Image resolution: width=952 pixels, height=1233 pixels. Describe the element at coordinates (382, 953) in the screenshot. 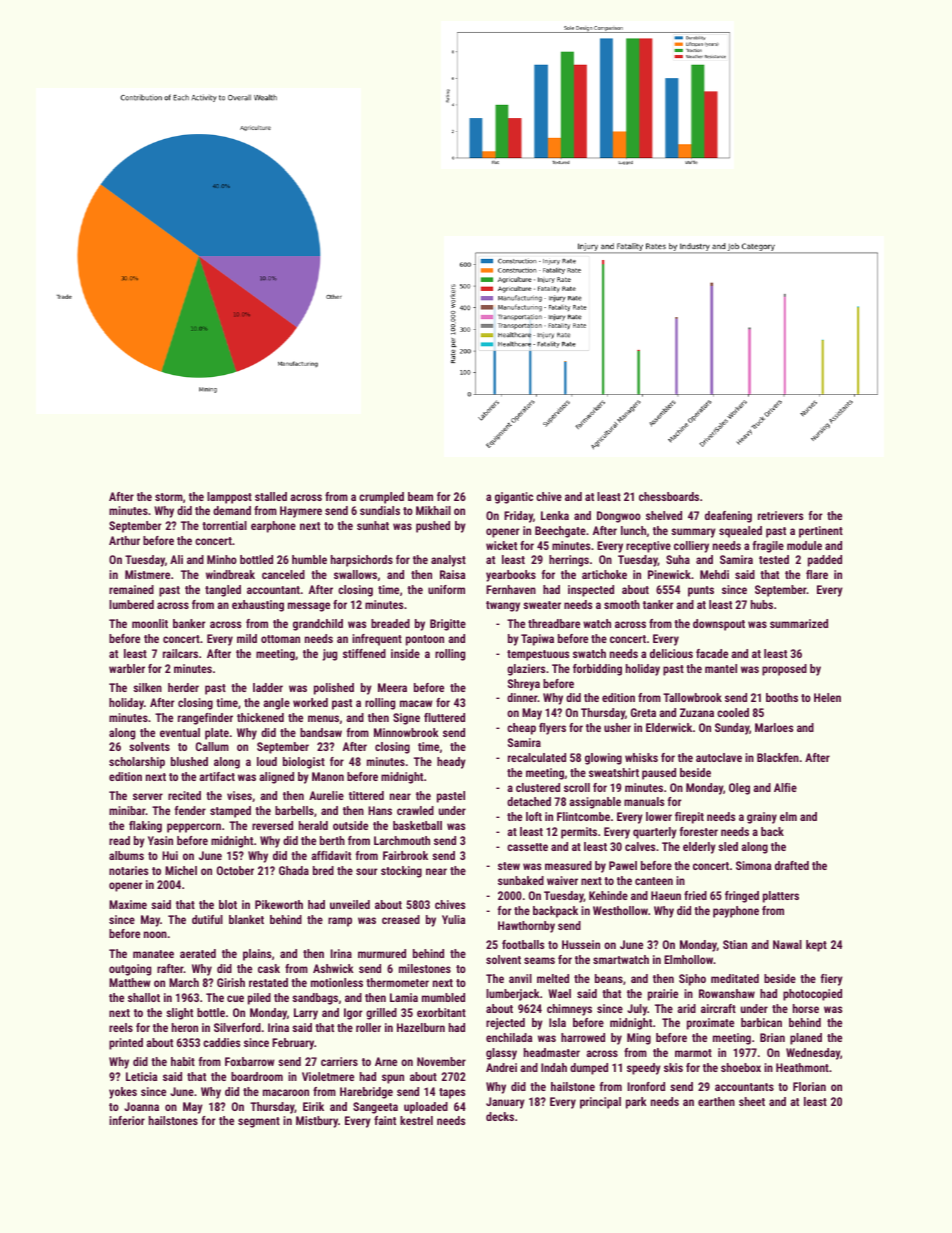

I see `murmured` at that location.
